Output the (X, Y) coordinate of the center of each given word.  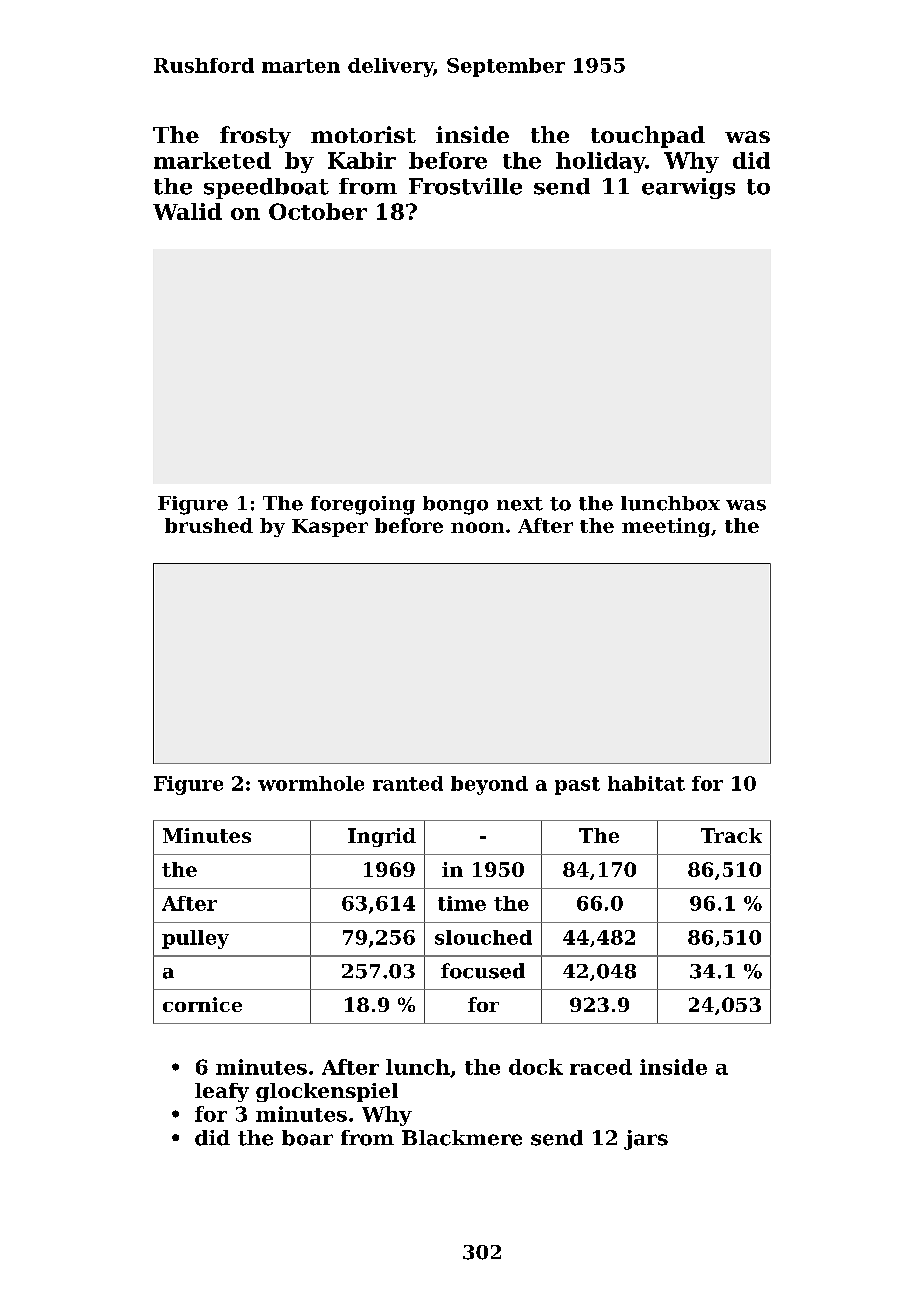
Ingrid (382, 837)
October (318, 211)
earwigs (688, 188)
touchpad (648, 137)
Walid (187, 211)
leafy (222, 1092)
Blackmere (462, 1138)
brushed (209, 525)
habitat (646, 783)
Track (731, 835)
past (577, 786)
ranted (408, 783)
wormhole (311, 783)
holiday (601, 162)
